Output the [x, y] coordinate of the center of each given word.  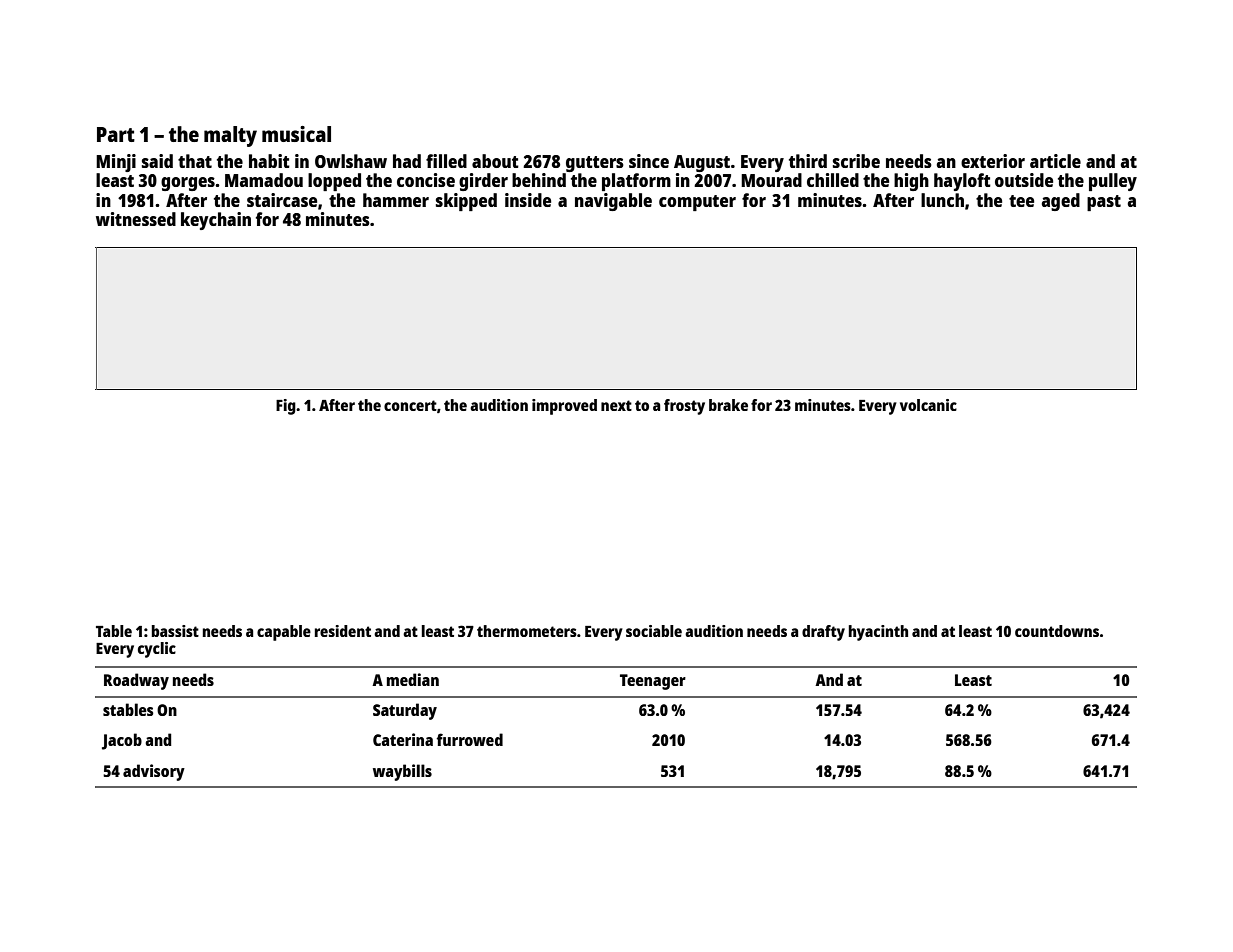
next [616, 405]
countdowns [1057, 631]
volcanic [928, 405]
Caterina [403, 739]
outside [1024, 180]
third [808, 161]
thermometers [527, 631]
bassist [175, 631]
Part [116, 134]
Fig [286, 407]
